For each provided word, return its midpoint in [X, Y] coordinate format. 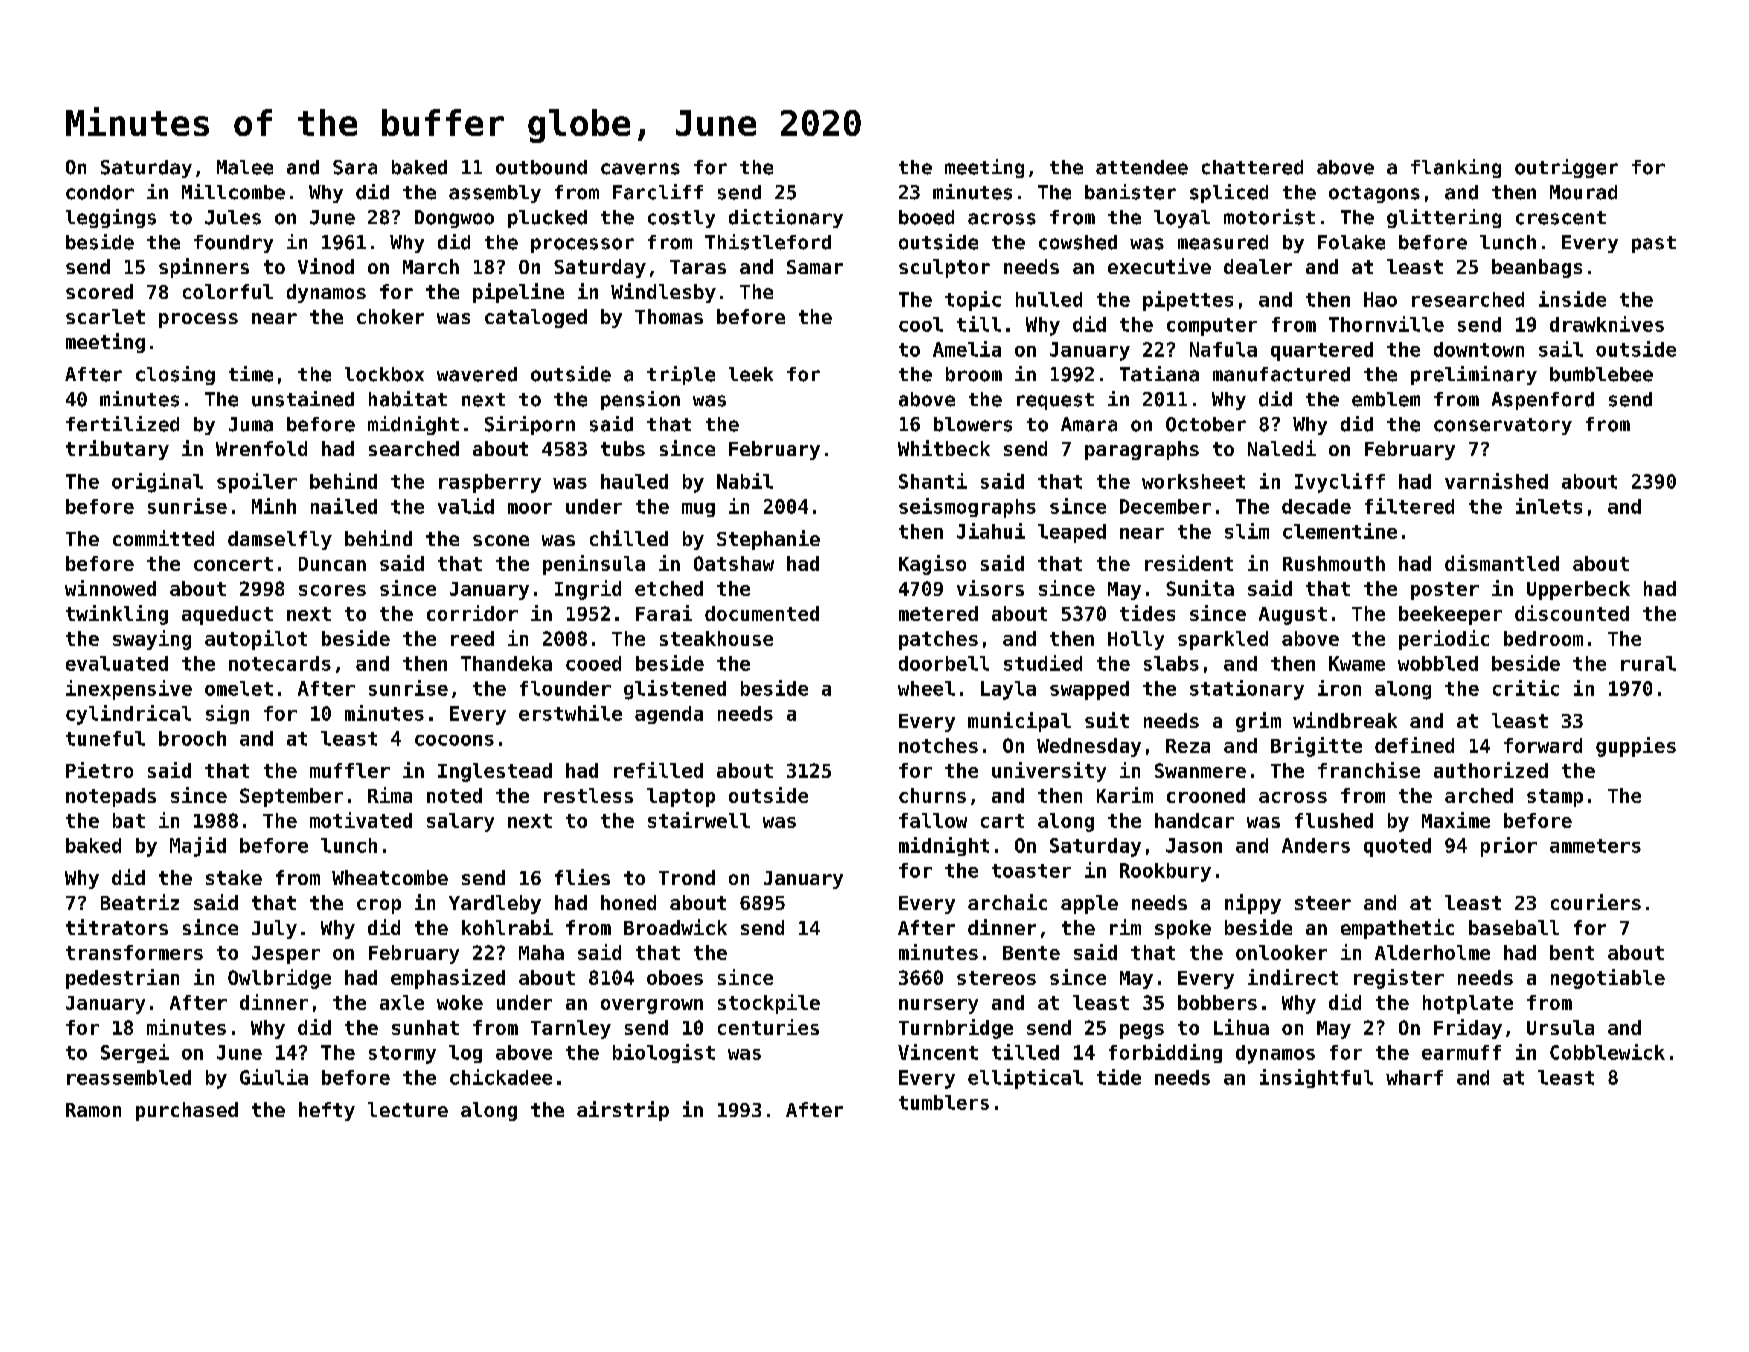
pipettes [1188, 301]
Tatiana [1159, 374]
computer [1212, 327]
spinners [204, 268]
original [157, 483]
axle [402, 1002]
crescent [1561, 218]
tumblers [944, 1102]
